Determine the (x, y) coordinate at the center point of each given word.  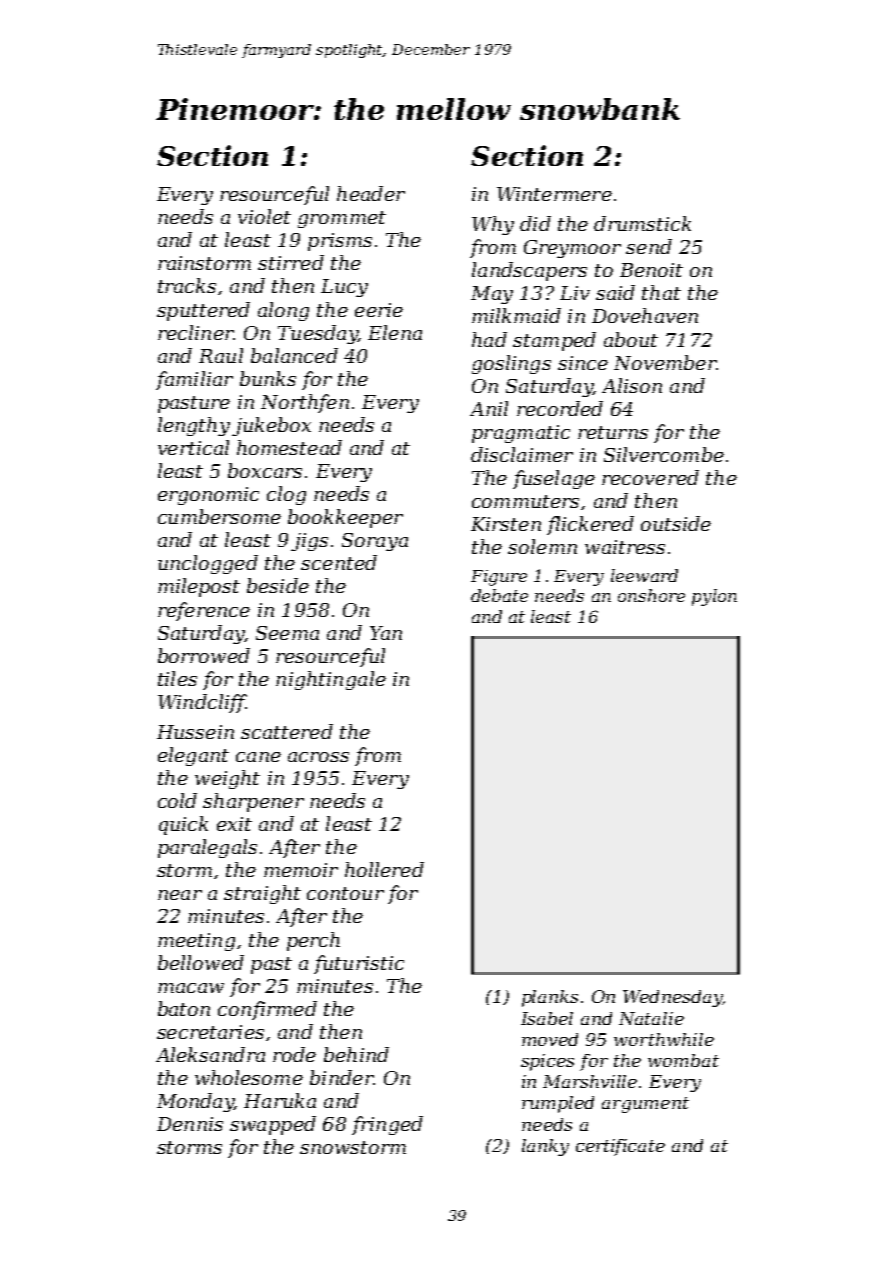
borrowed (204, 655)
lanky (545, 1147)
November (665, 362)
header (371, 193)
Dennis (190, 1124)
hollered (384, 869)
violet (264, 216)
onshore (651, 595)
